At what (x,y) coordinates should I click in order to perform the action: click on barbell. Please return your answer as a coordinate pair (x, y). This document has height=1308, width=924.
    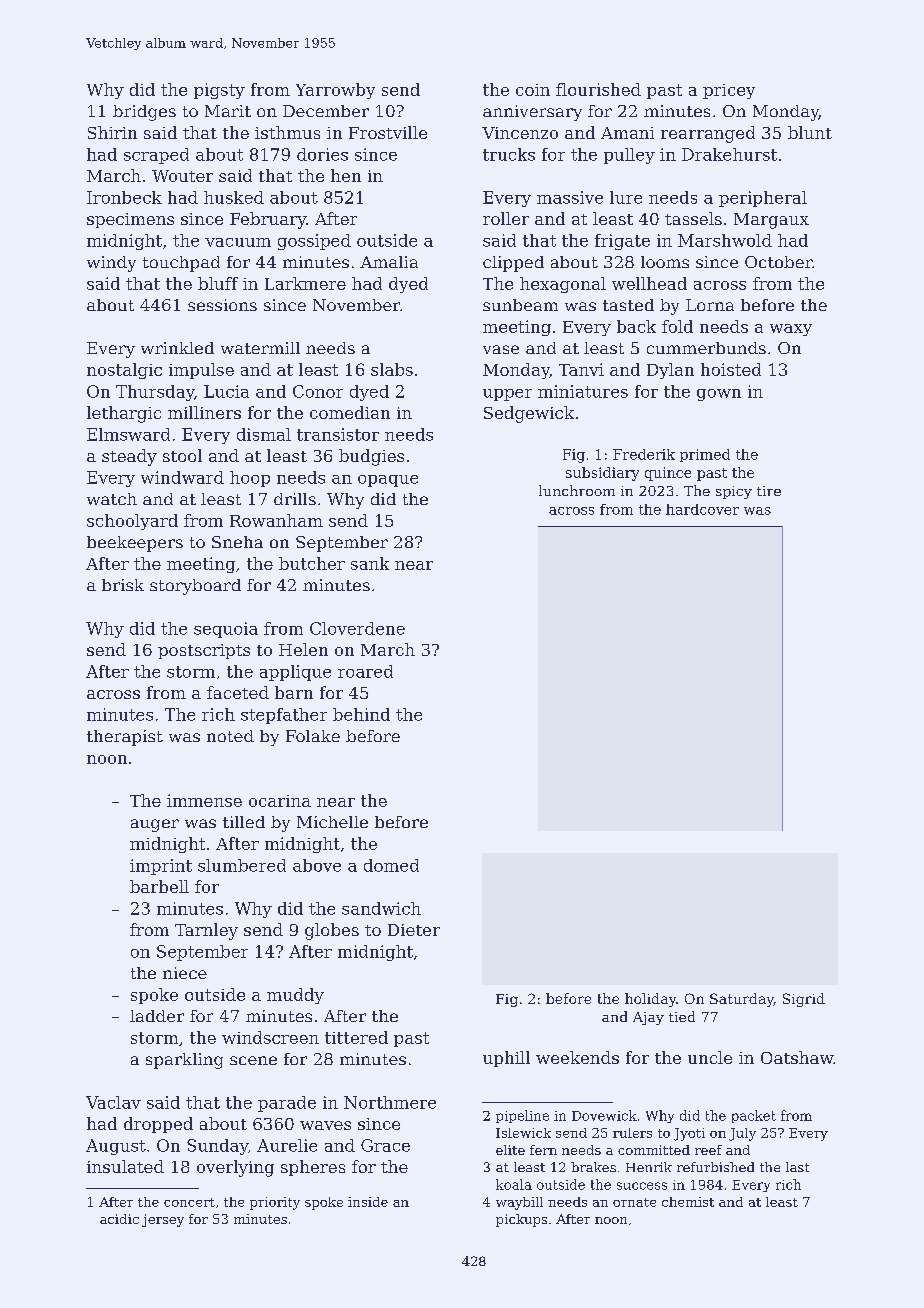
    Looking at the image, I should click on (159, 886).
